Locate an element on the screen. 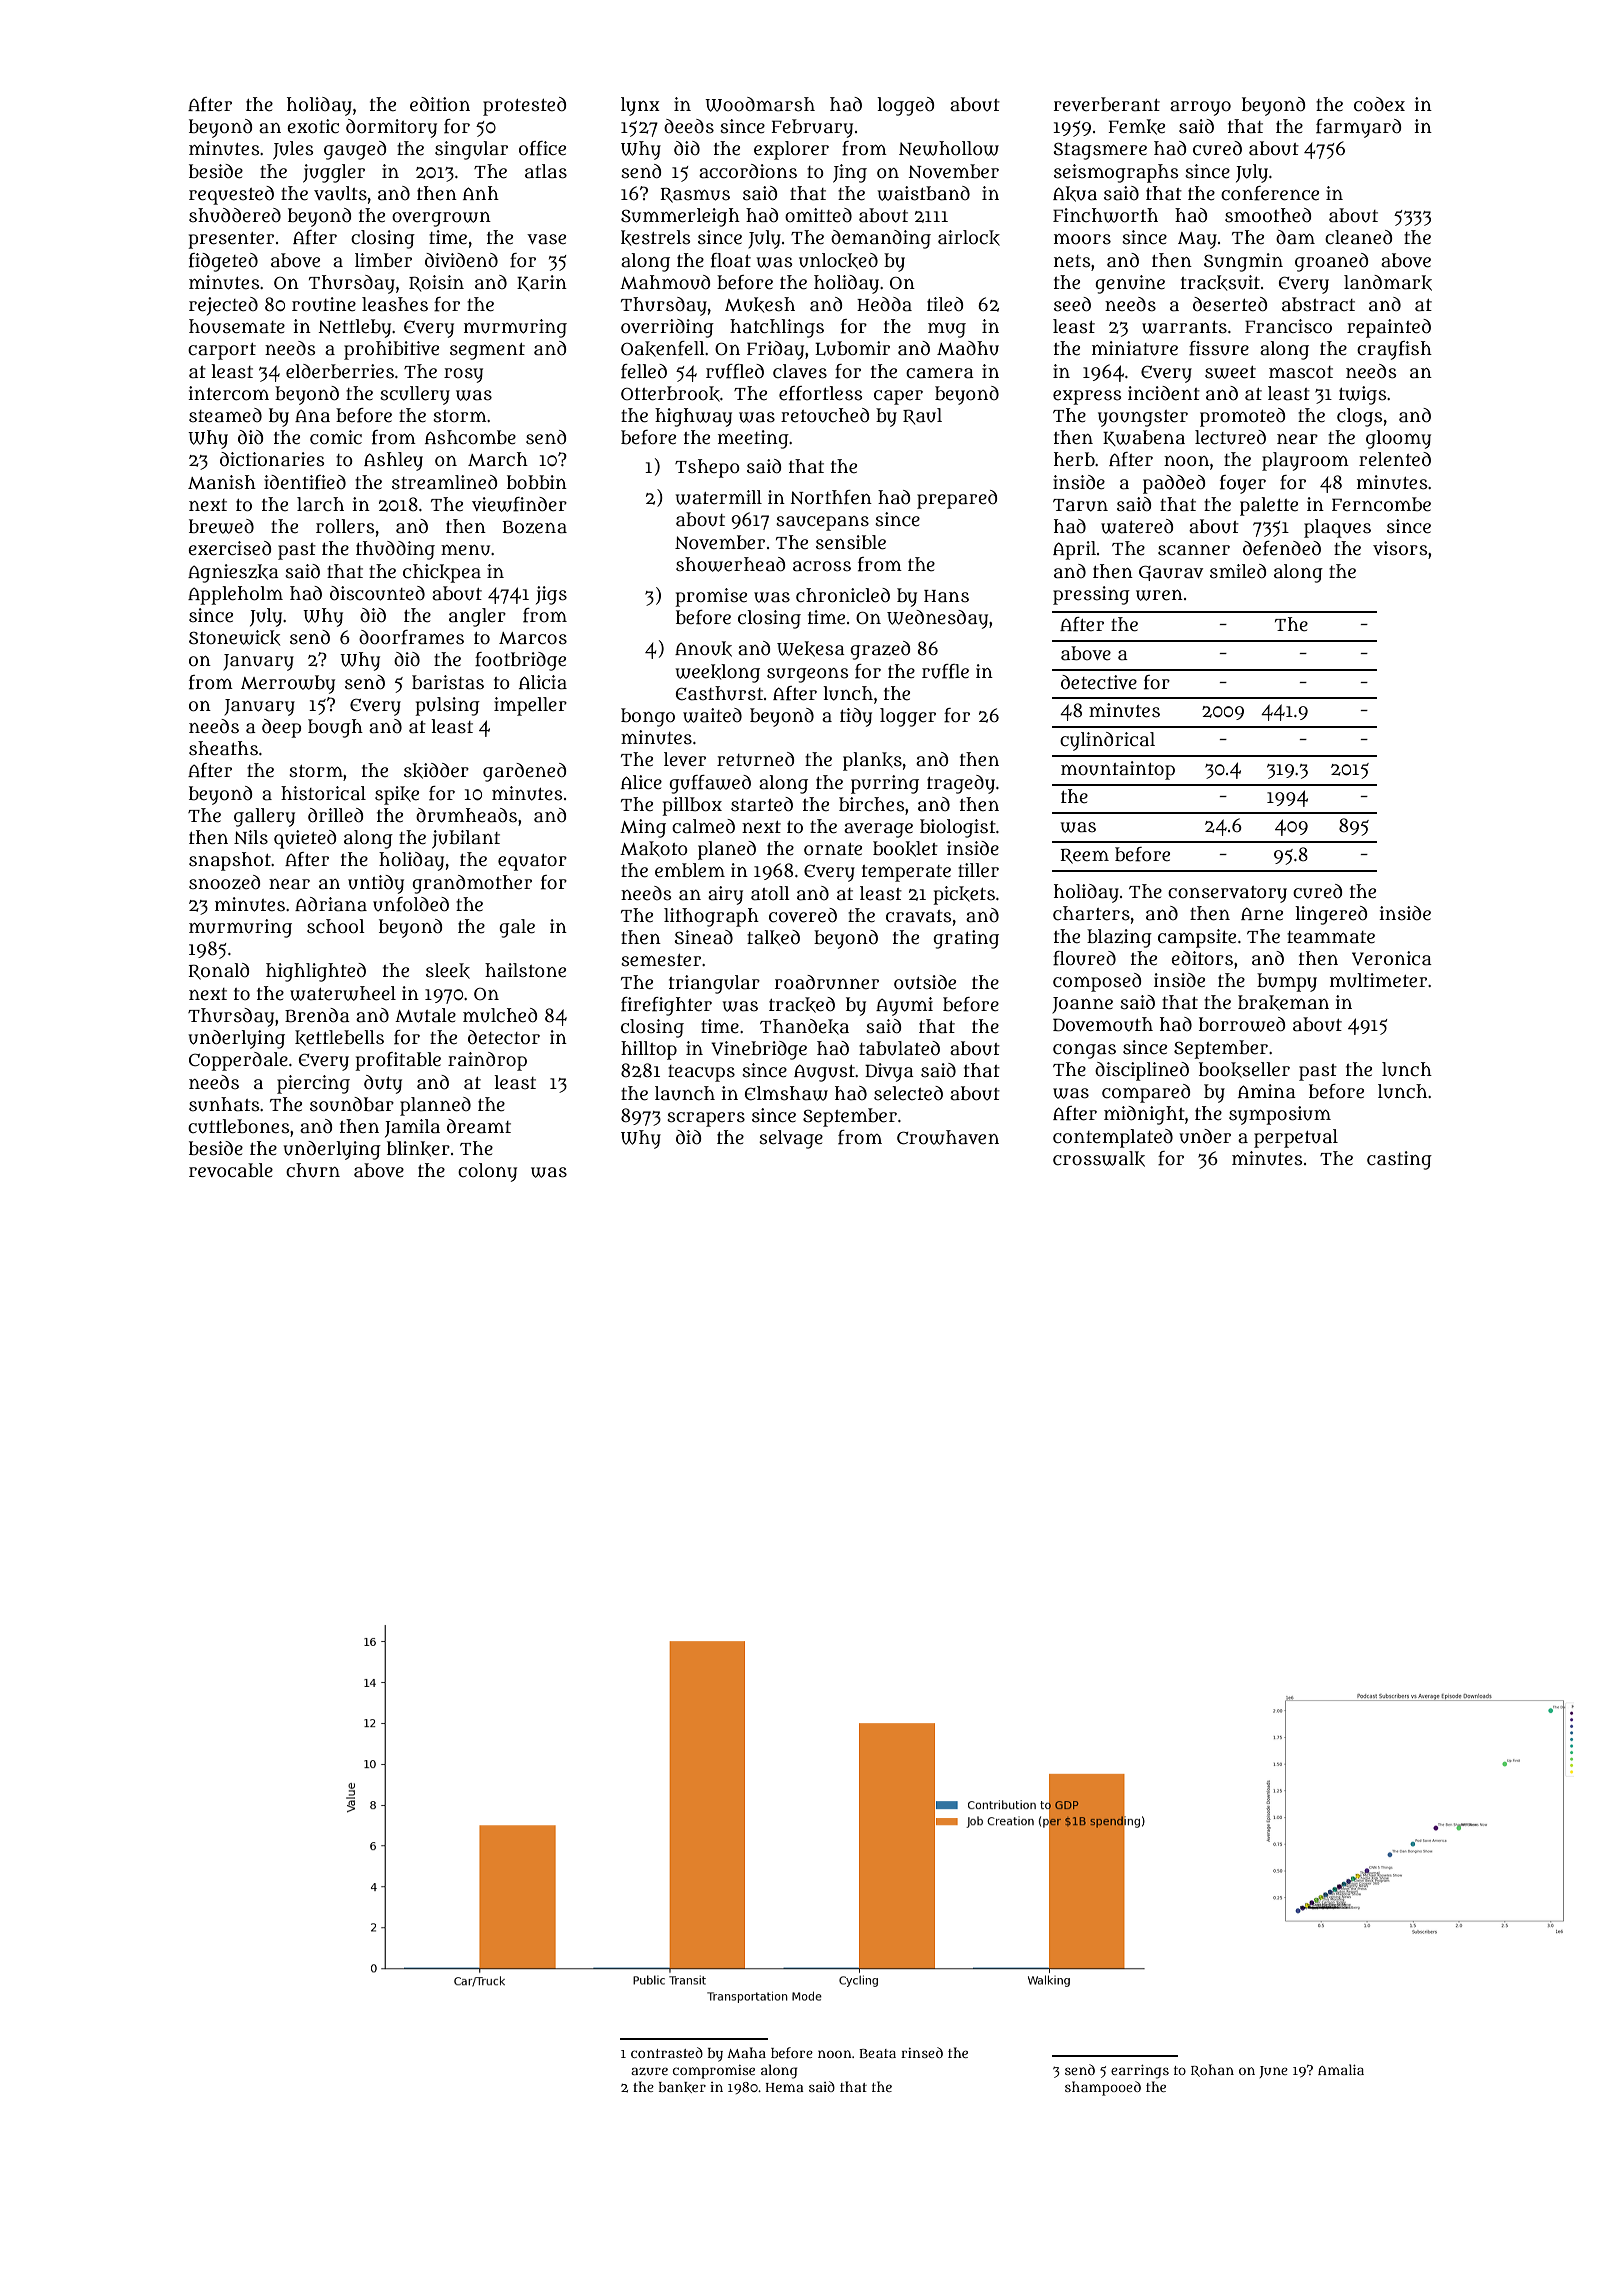 This screenshot has height=2292, width=1620. Copperdale is located at coordinates (238, 1061).
